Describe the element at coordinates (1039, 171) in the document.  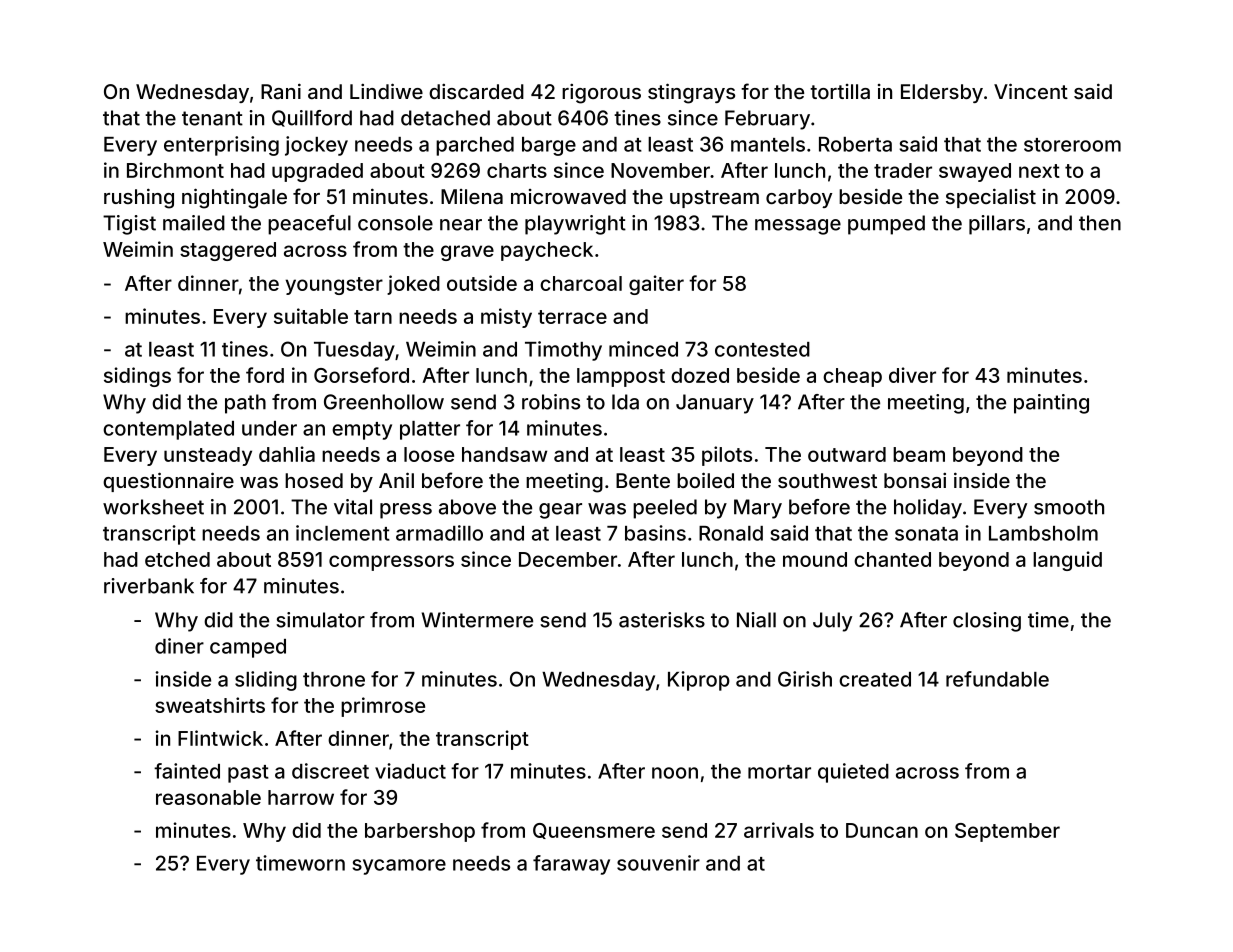
I see `next` at that location.
